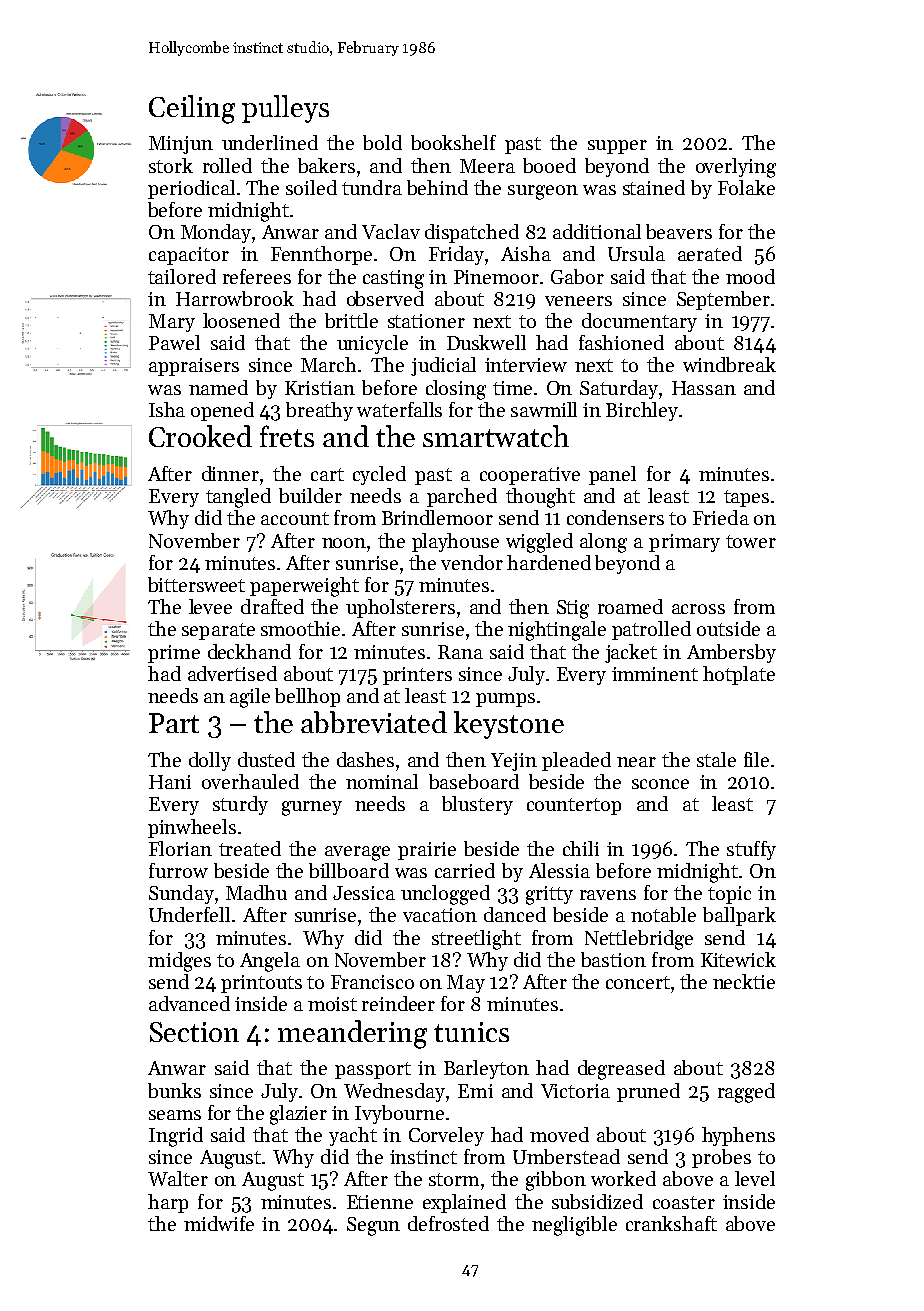 The image size is (924, 1311). I want to click on booed, so click(549, 165).
